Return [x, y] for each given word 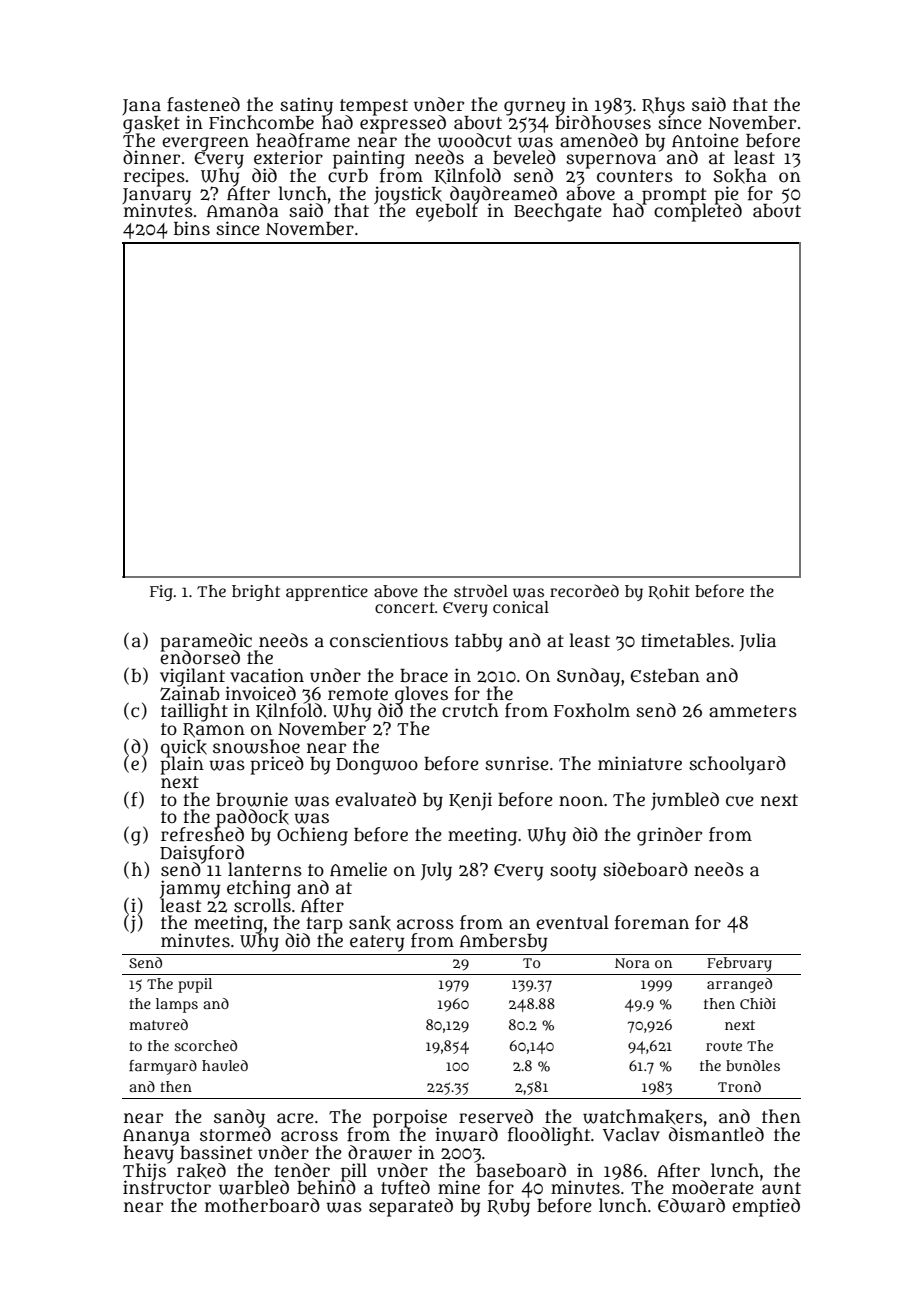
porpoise [410, 1118]
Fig [161, 593]
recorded [584, 590]
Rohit [669, 592]
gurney [534, 108]
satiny [306, 106]
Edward [691, 1205]
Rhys [663, 106]
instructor [167, 1188]
